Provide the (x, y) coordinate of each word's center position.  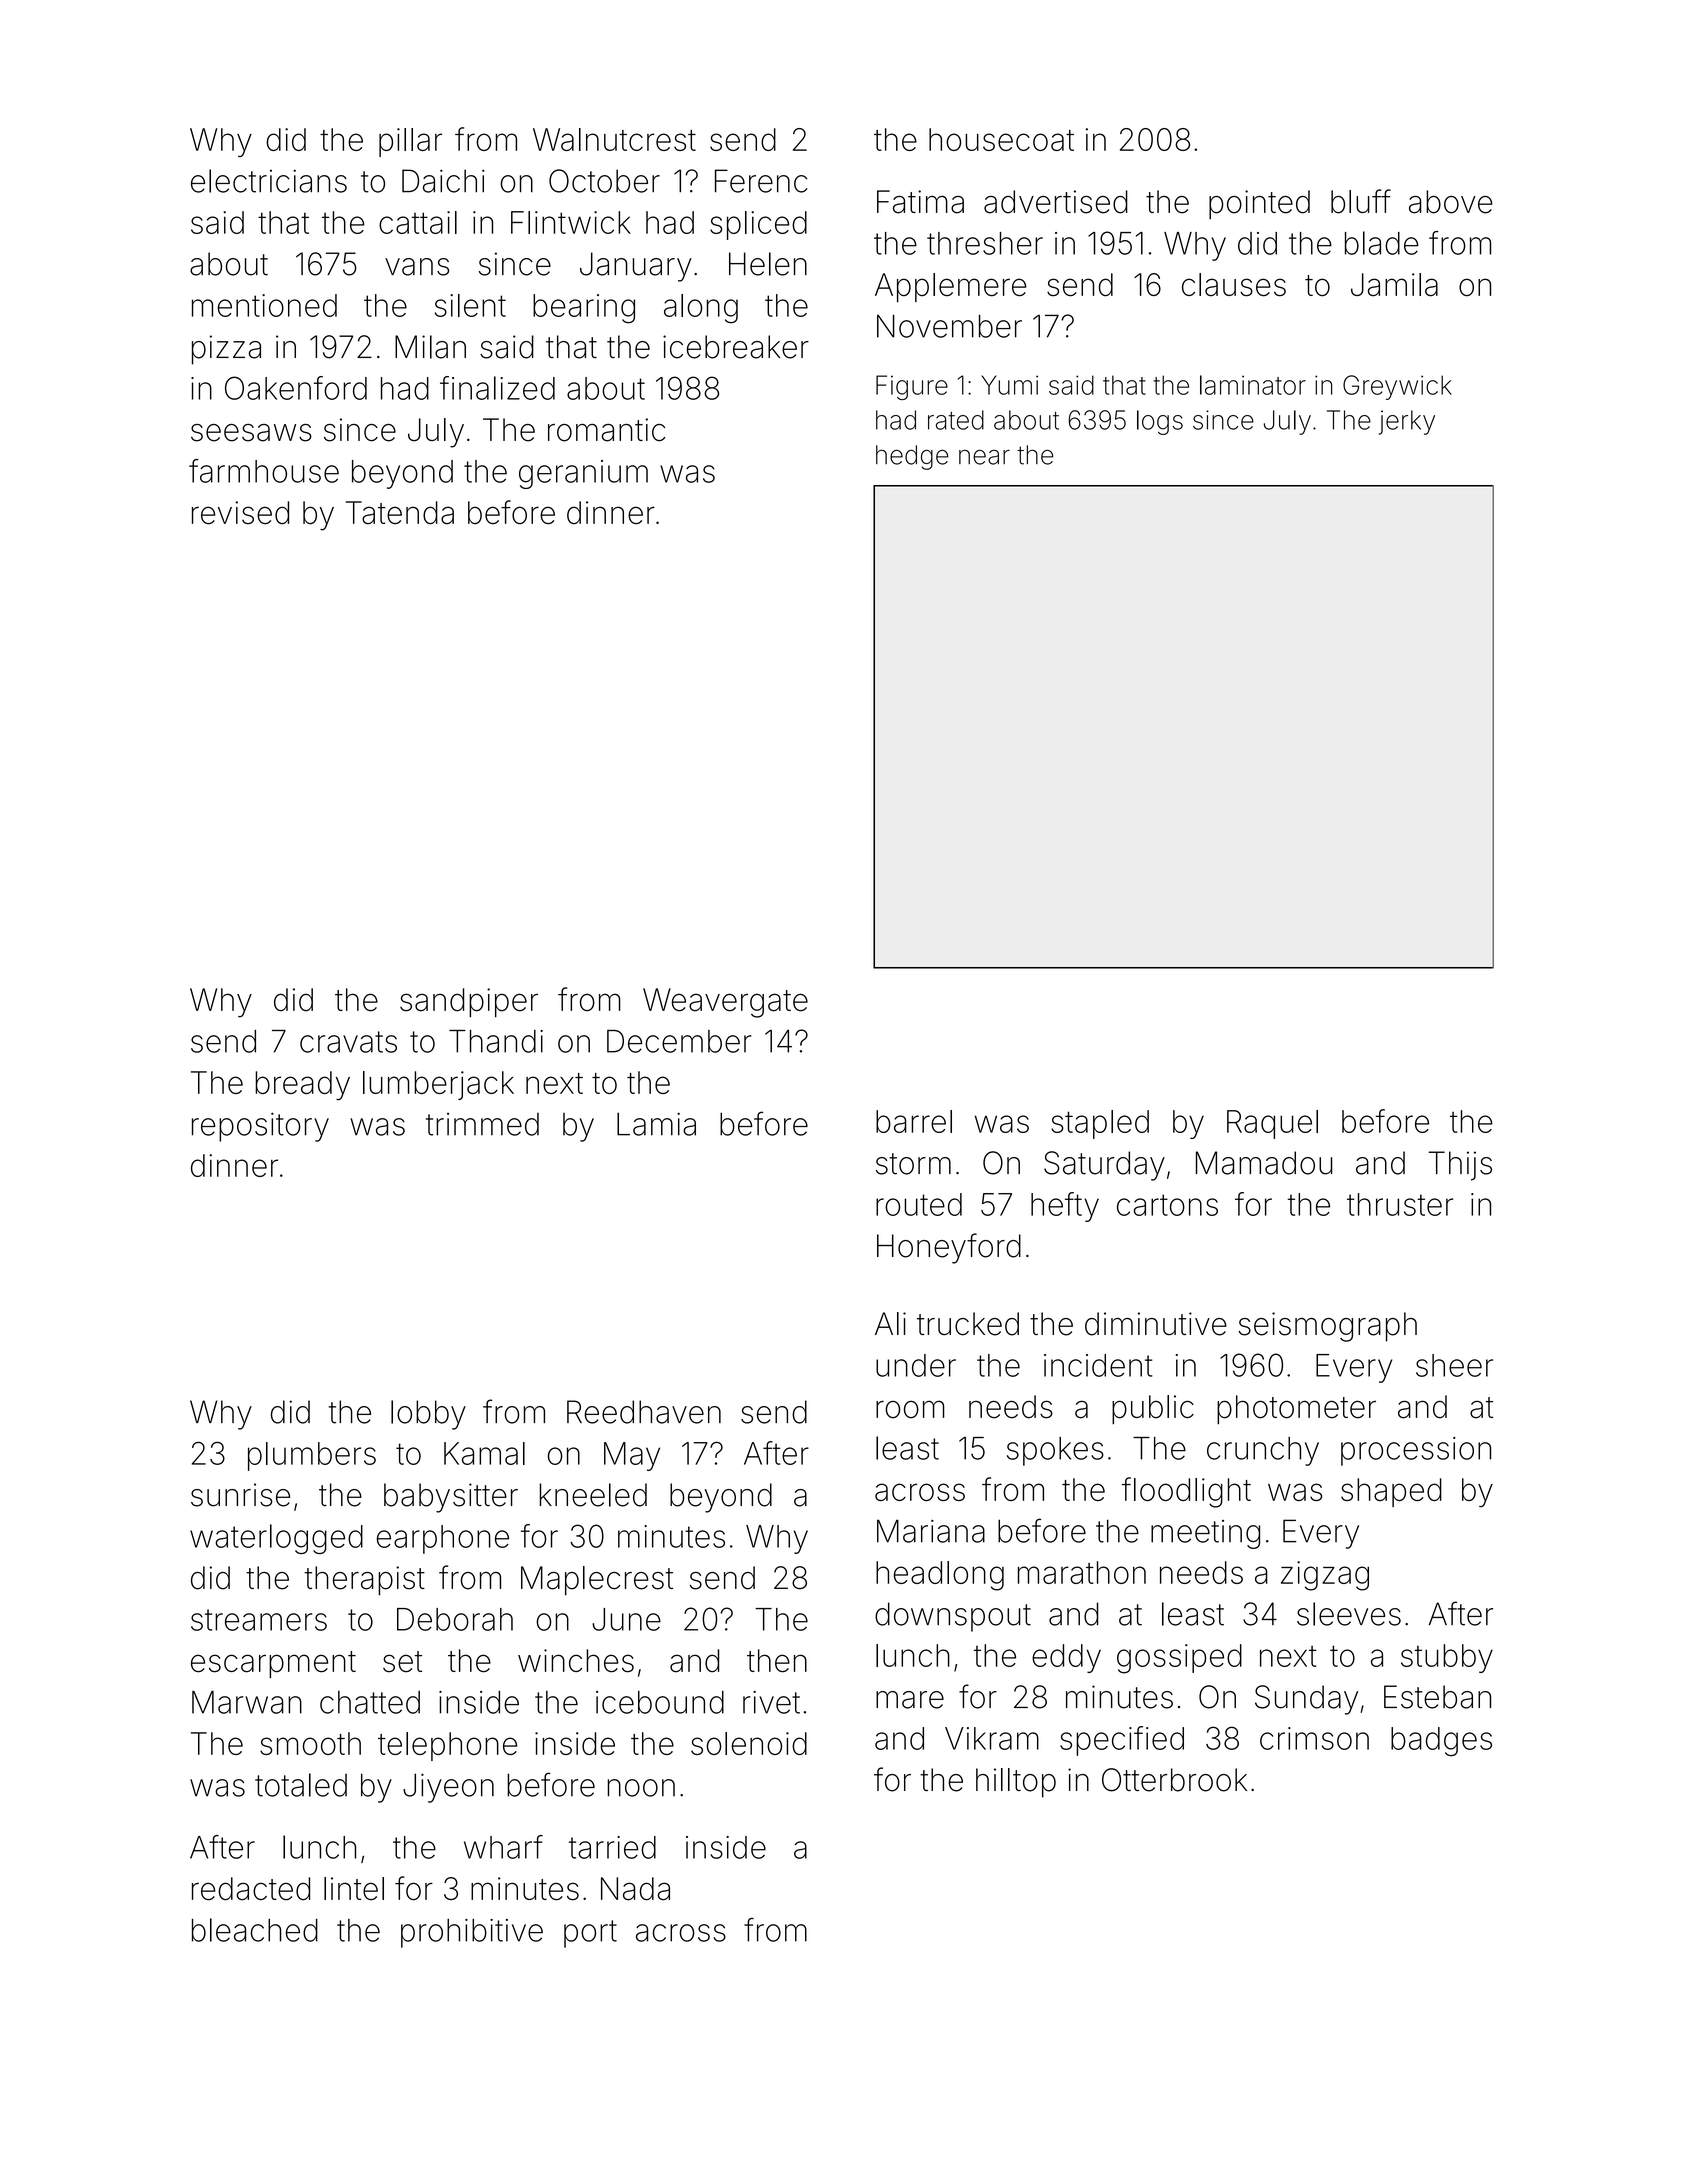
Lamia (656, 1124)
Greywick (1397, 387)
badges (1441, 1742)
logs (1160, 422)
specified (1122, 1741)
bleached (255, 1930)
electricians (269, 181)
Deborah (455, 1619)
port (590, 1934)
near (984, 457)
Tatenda (400, 513)
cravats (348, 1042)
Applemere (951, 287)
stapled (1100, 1124)
